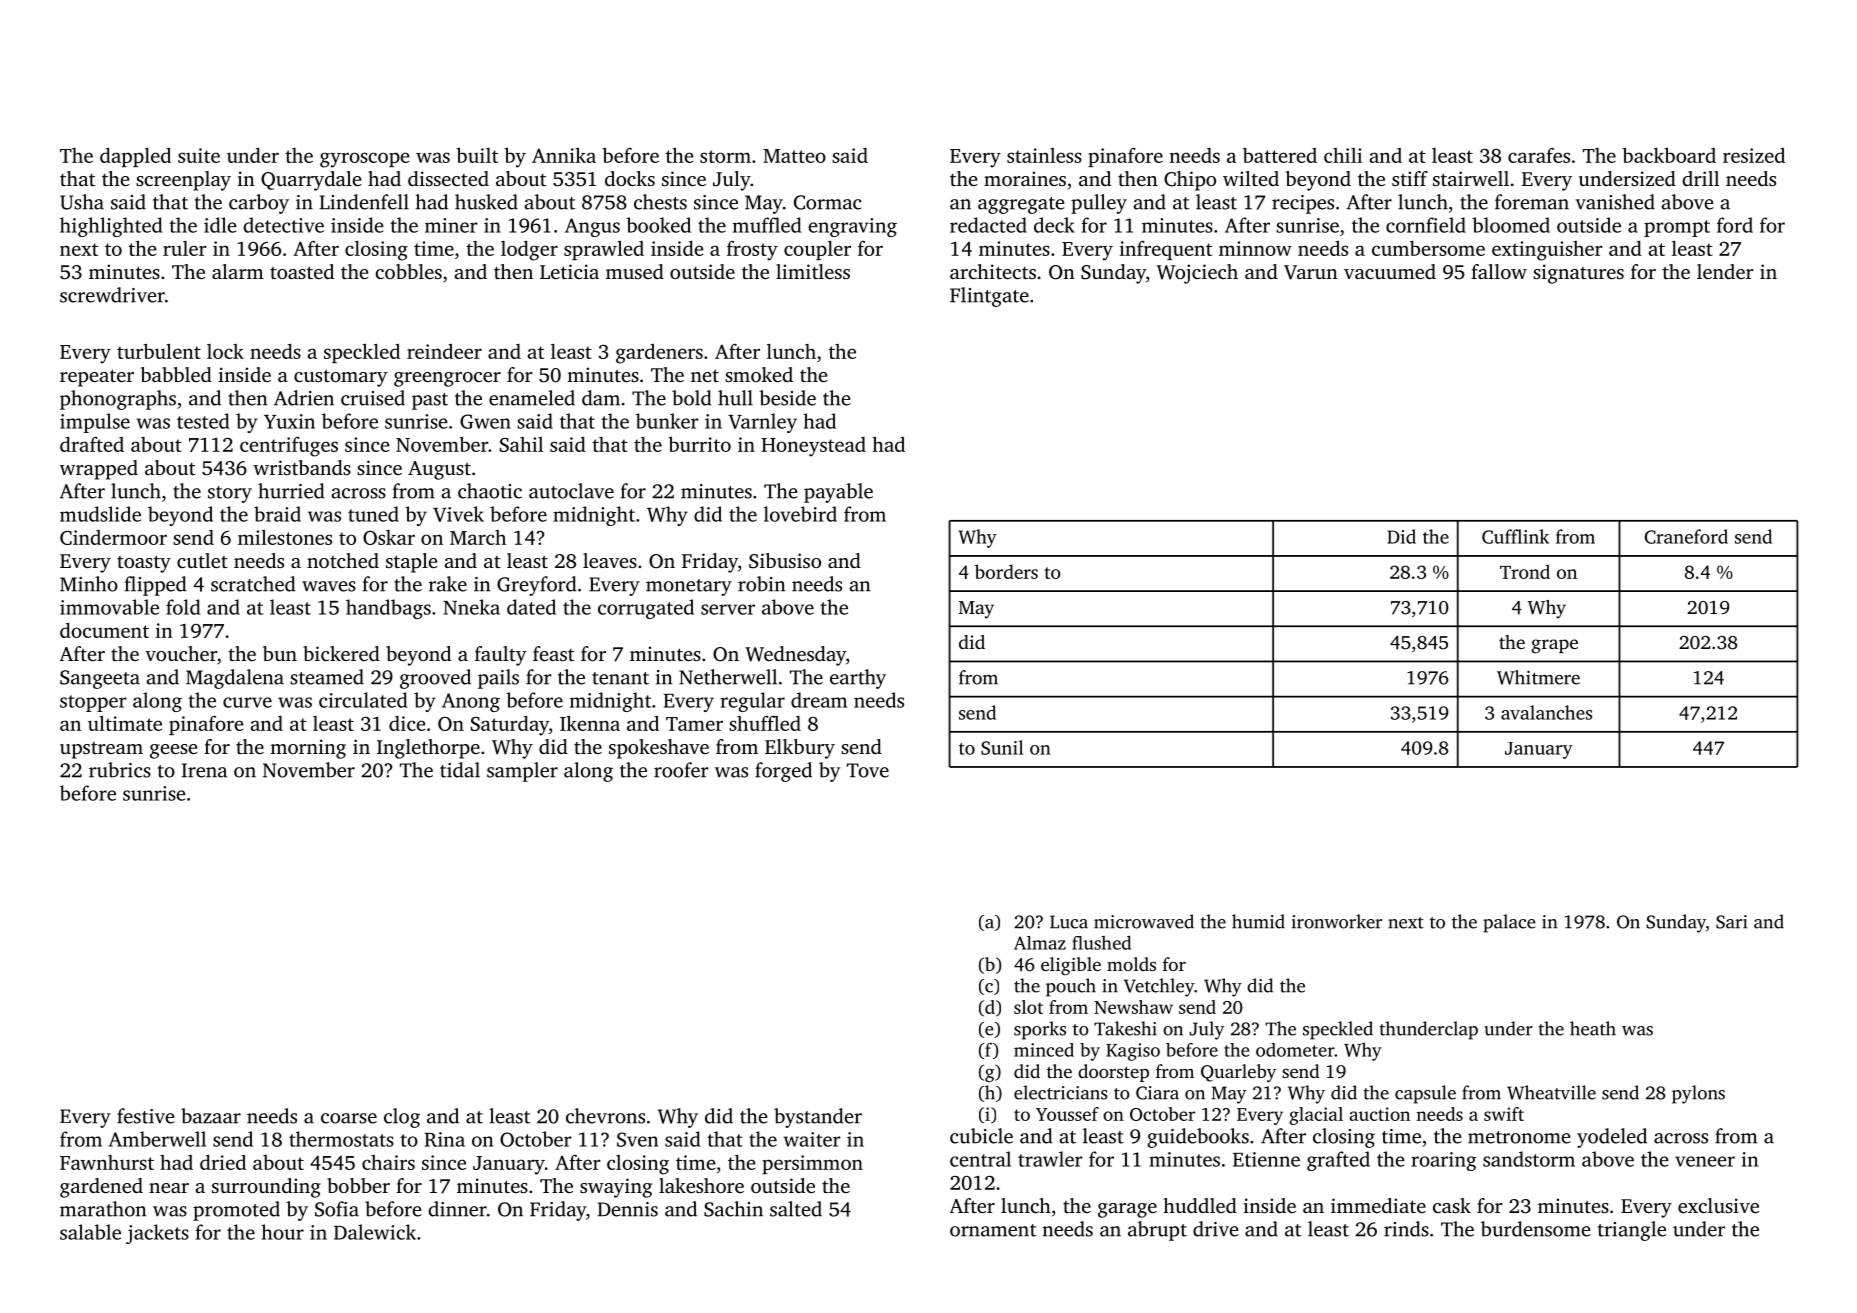 The width and height of the document is (1857, 1313). What do you see at coordinates (1593, 1028) in the document?
I see `heath` at bounding box center [1593, 1028].
